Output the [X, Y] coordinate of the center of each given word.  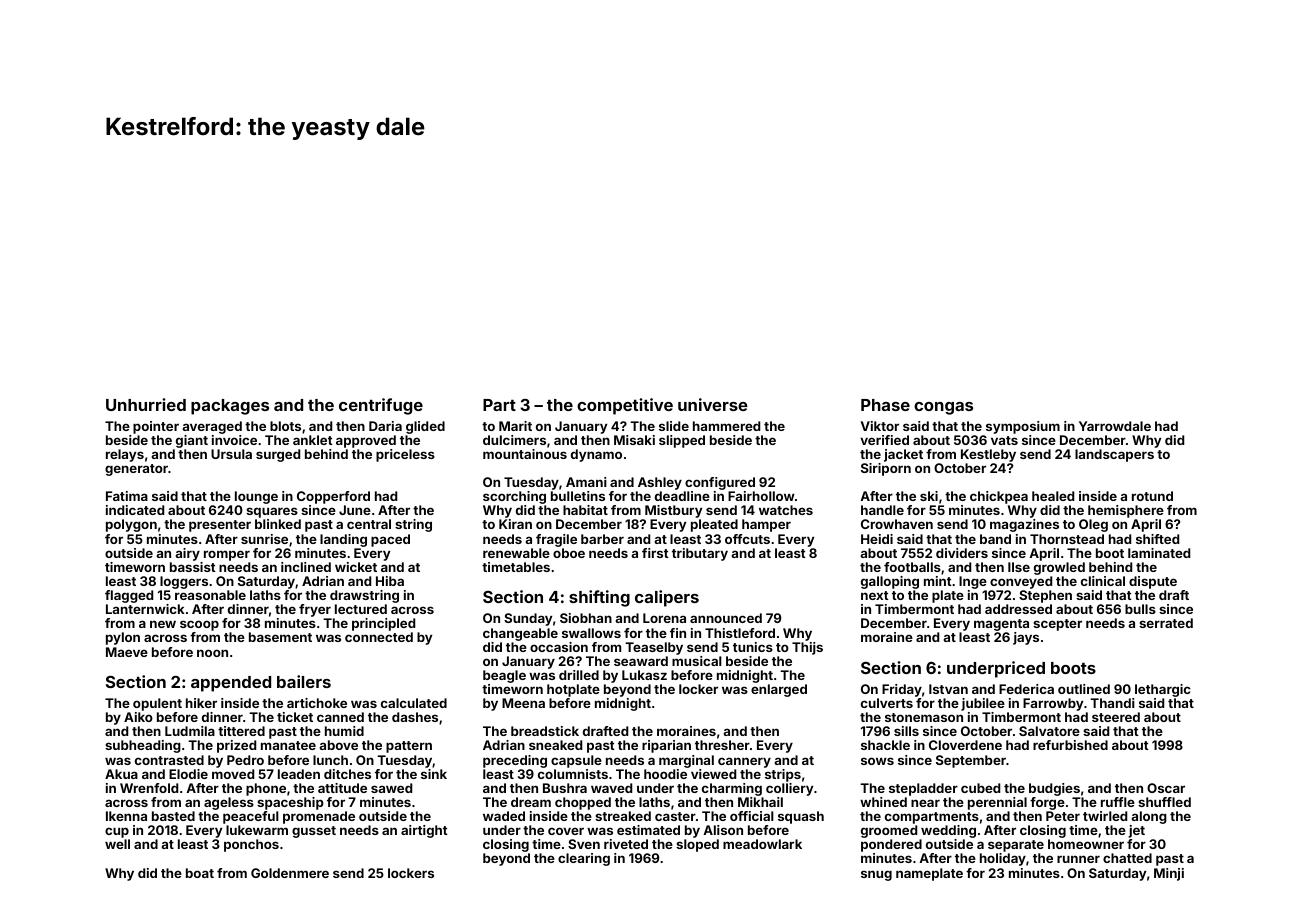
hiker [201, 703]
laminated [1159, 553]
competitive [625, 406]
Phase [885, 405]
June [355, 510]
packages [230, 407]
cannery [744, 762]
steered [1116, 717]
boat [200, 873]
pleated [714, 525]
